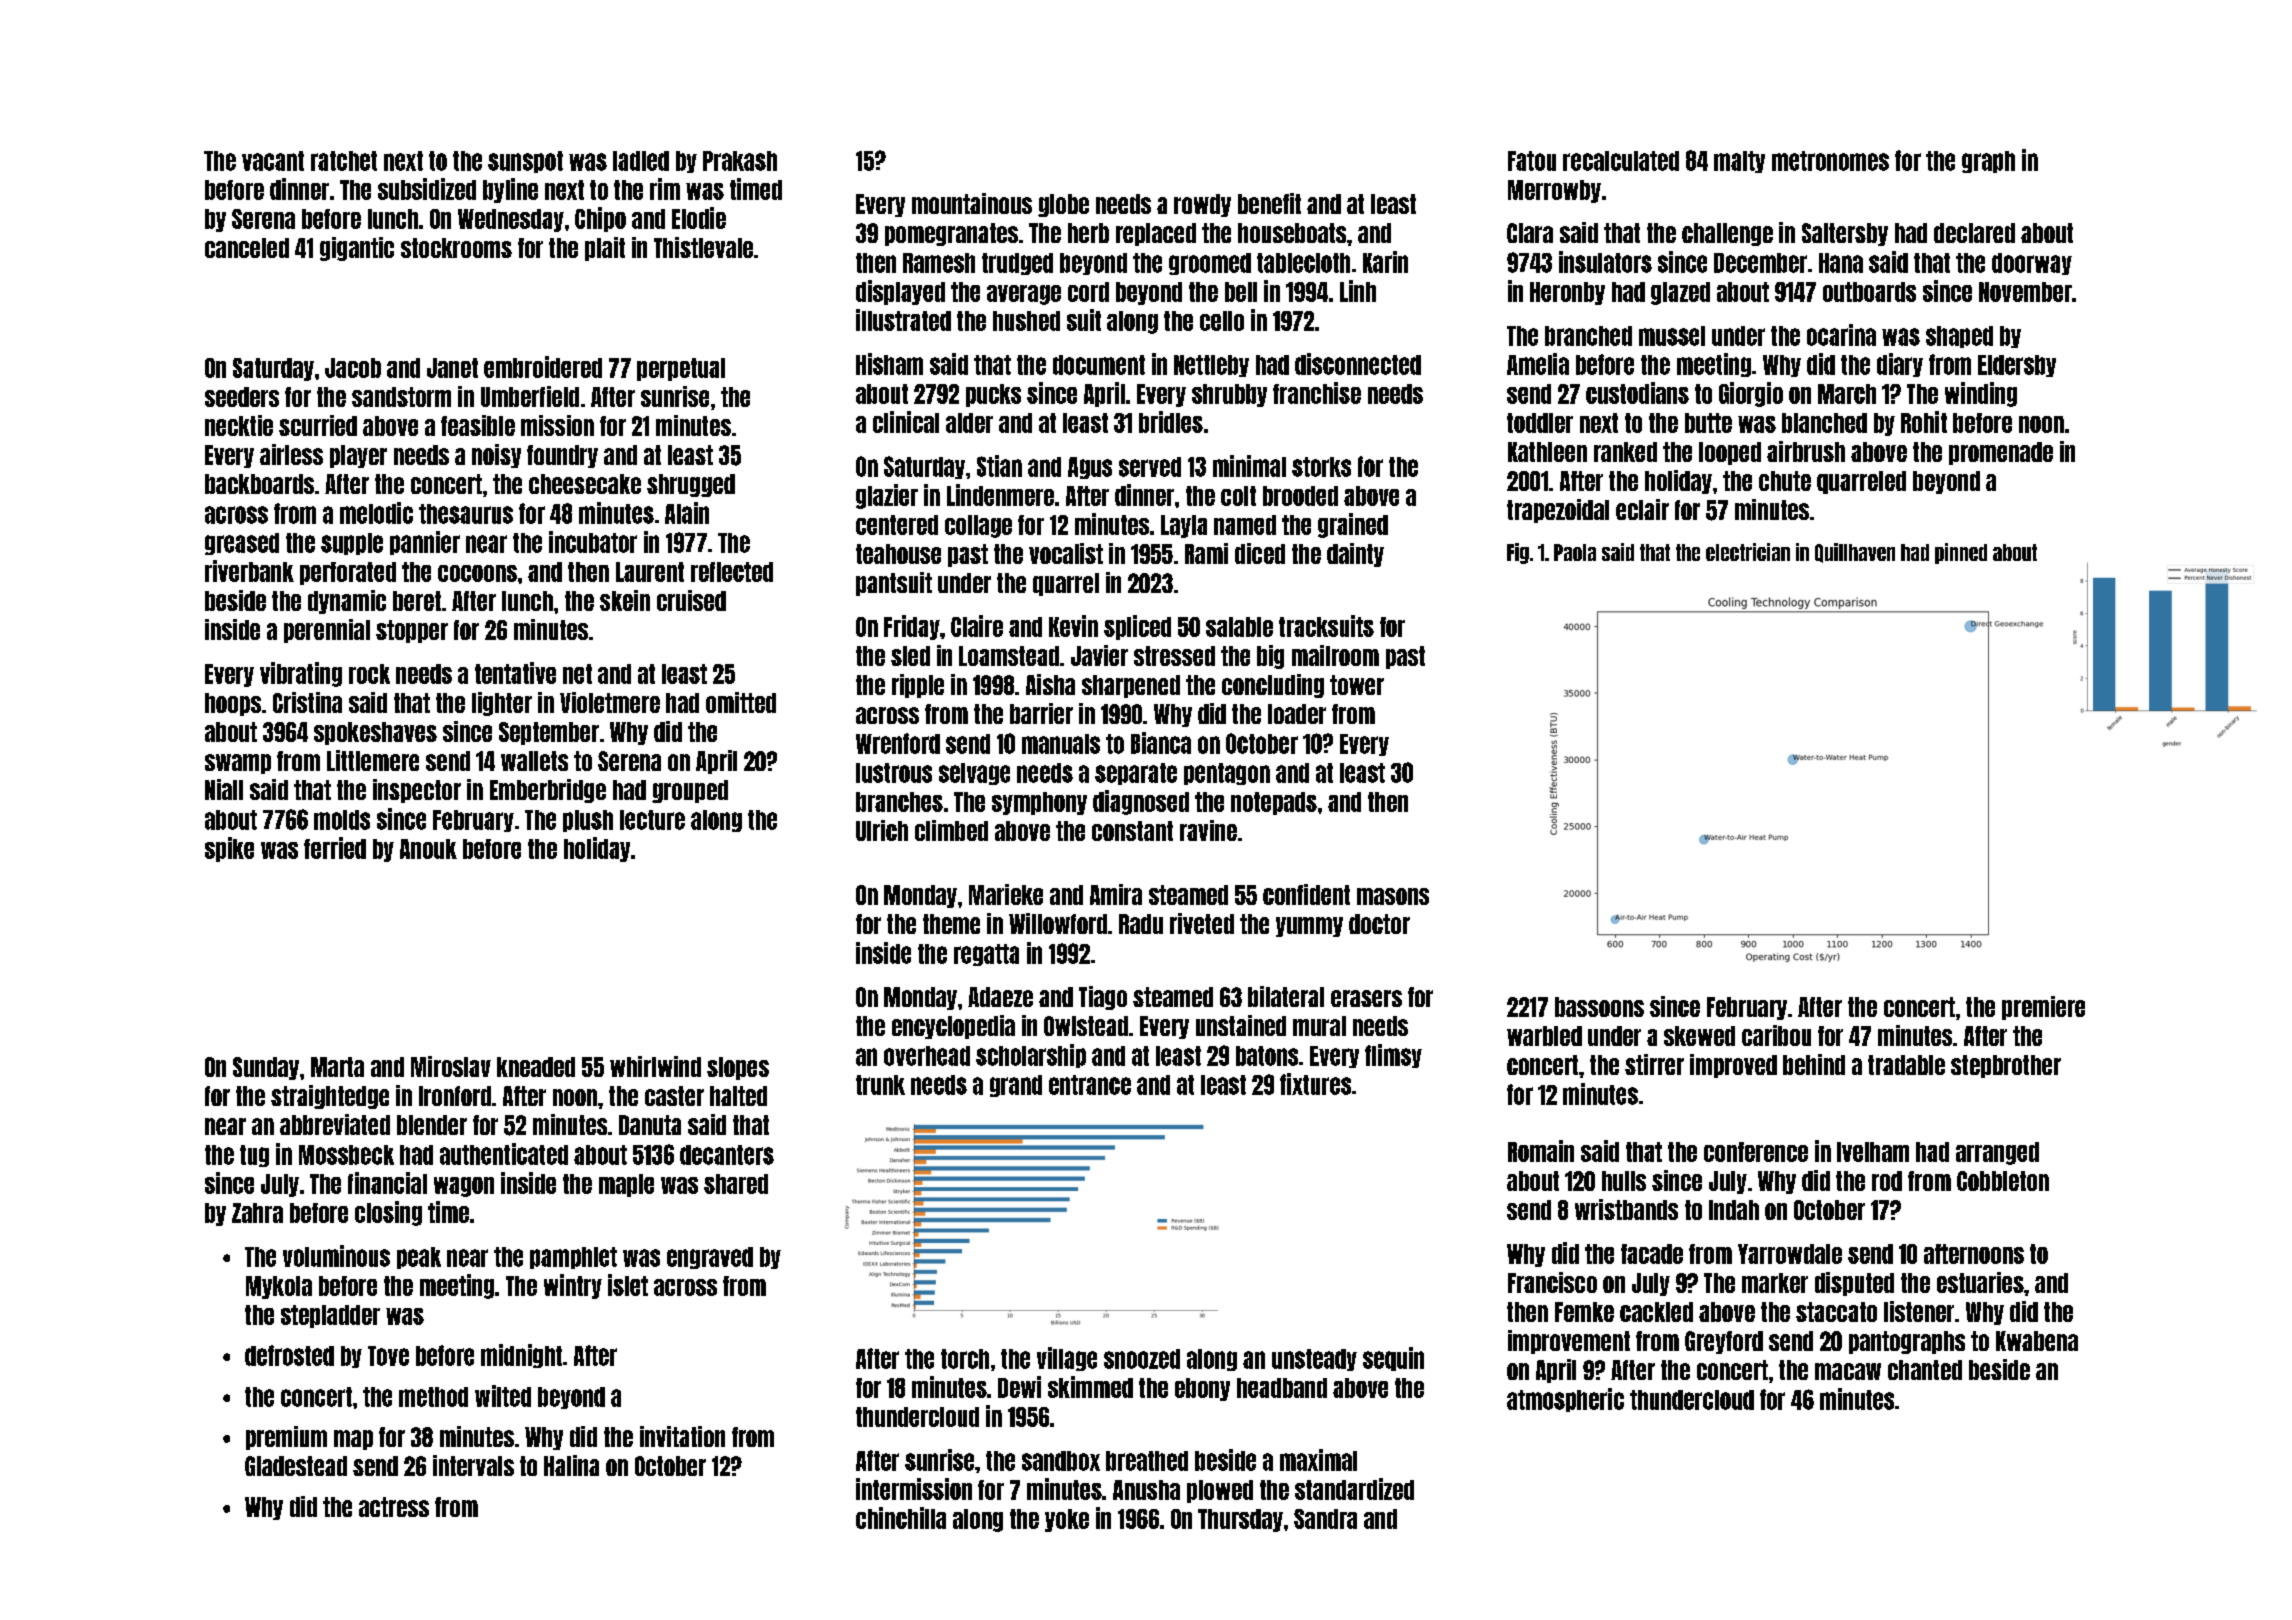 This screenshot has height=1620, width=2292. I want to click on stepbrother, so click(2006, 1066).
